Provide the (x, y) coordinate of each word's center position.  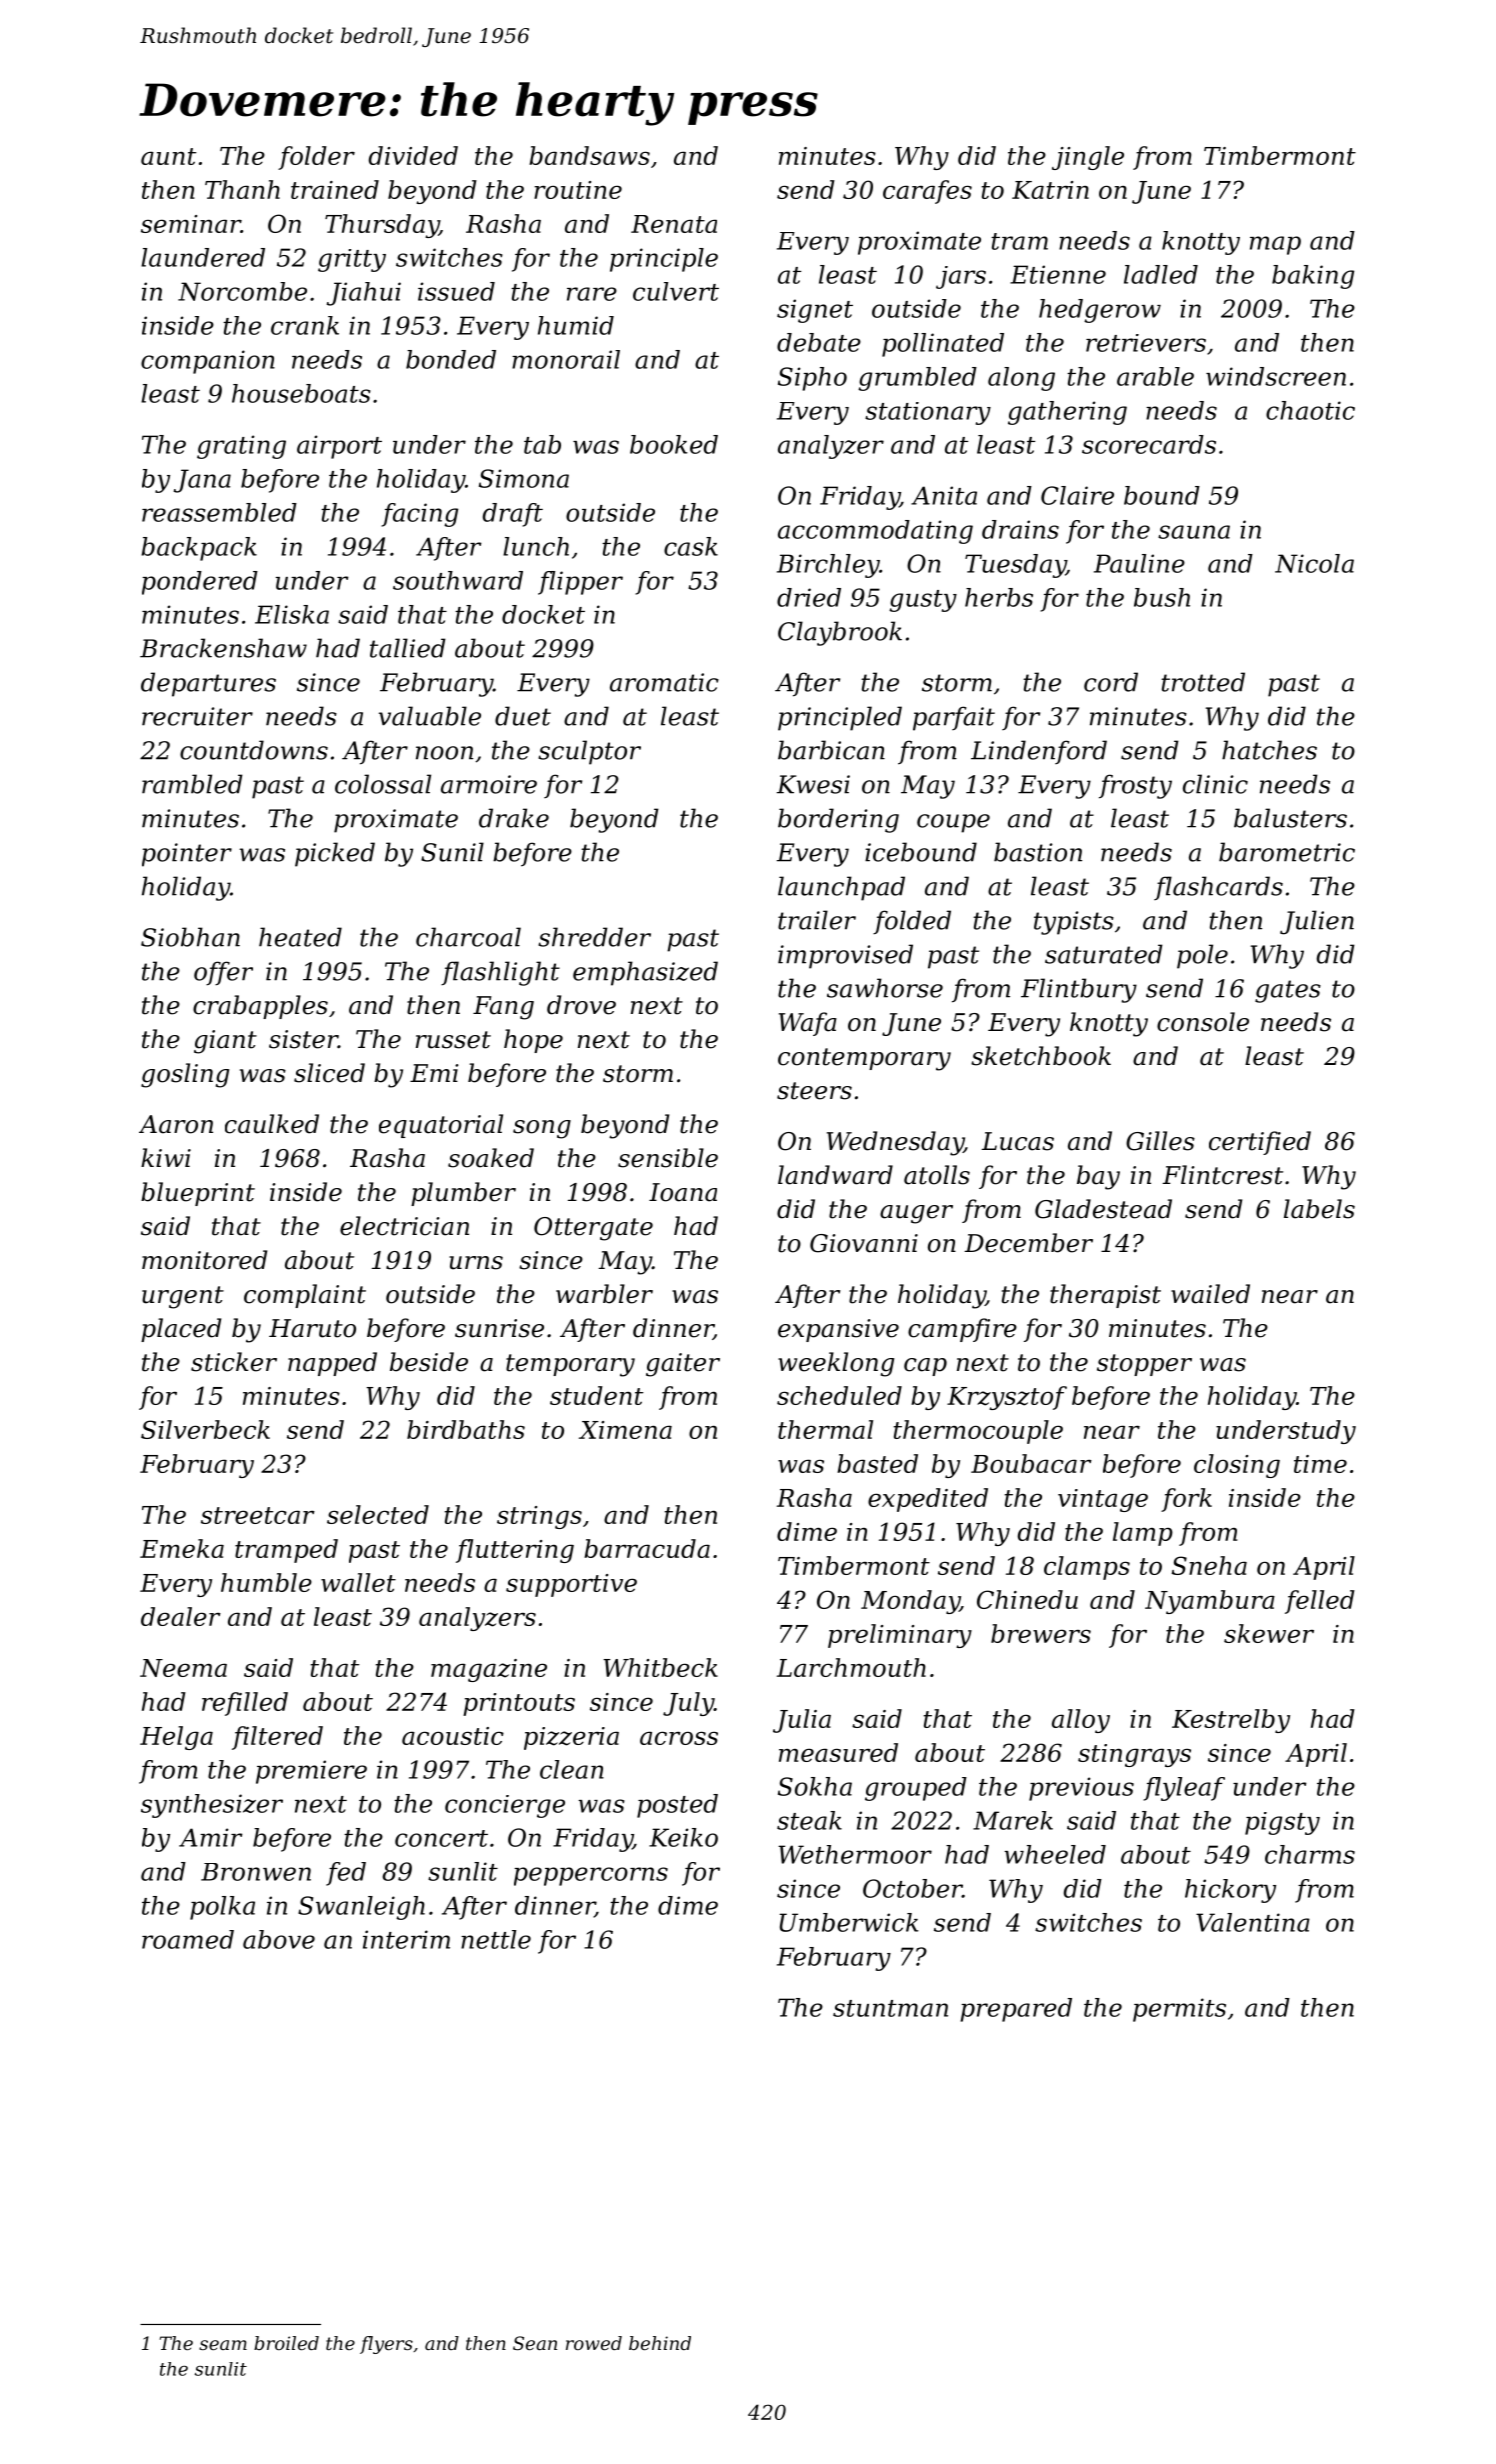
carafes (927, 192)
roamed (188, 1939)
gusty (923, 601)
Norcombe (242, 291)
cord (1111, 682)
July (688, 1704)
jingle (1088, 158)
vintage (1103, 1500)
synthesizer (212, 1806)
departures (208, 684)
